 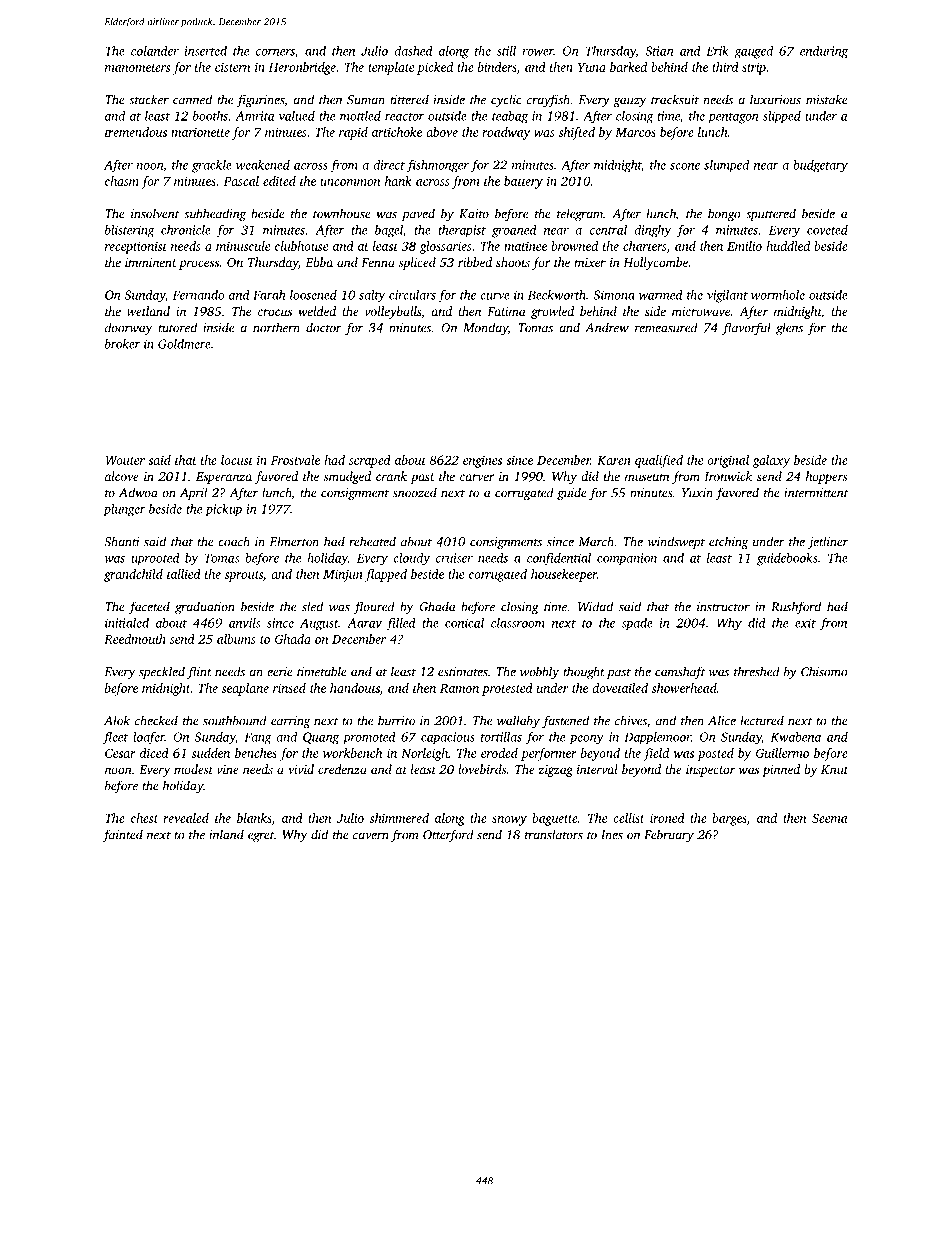 What do you see at coordinates (211, 753) in the screenshot?
I see `sudden` at bounding box center [211, 753].
